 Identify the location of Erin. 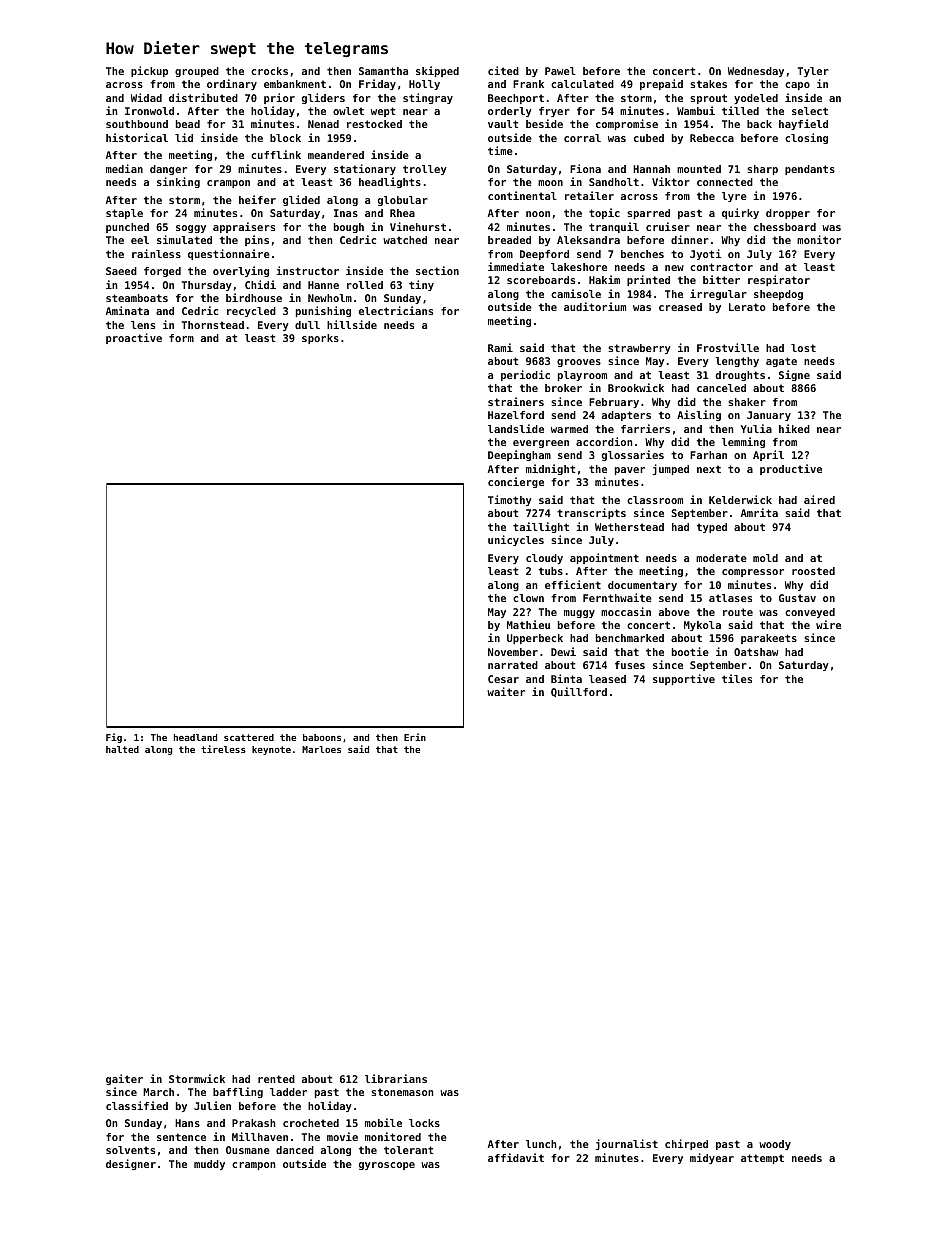
(415, 737).
